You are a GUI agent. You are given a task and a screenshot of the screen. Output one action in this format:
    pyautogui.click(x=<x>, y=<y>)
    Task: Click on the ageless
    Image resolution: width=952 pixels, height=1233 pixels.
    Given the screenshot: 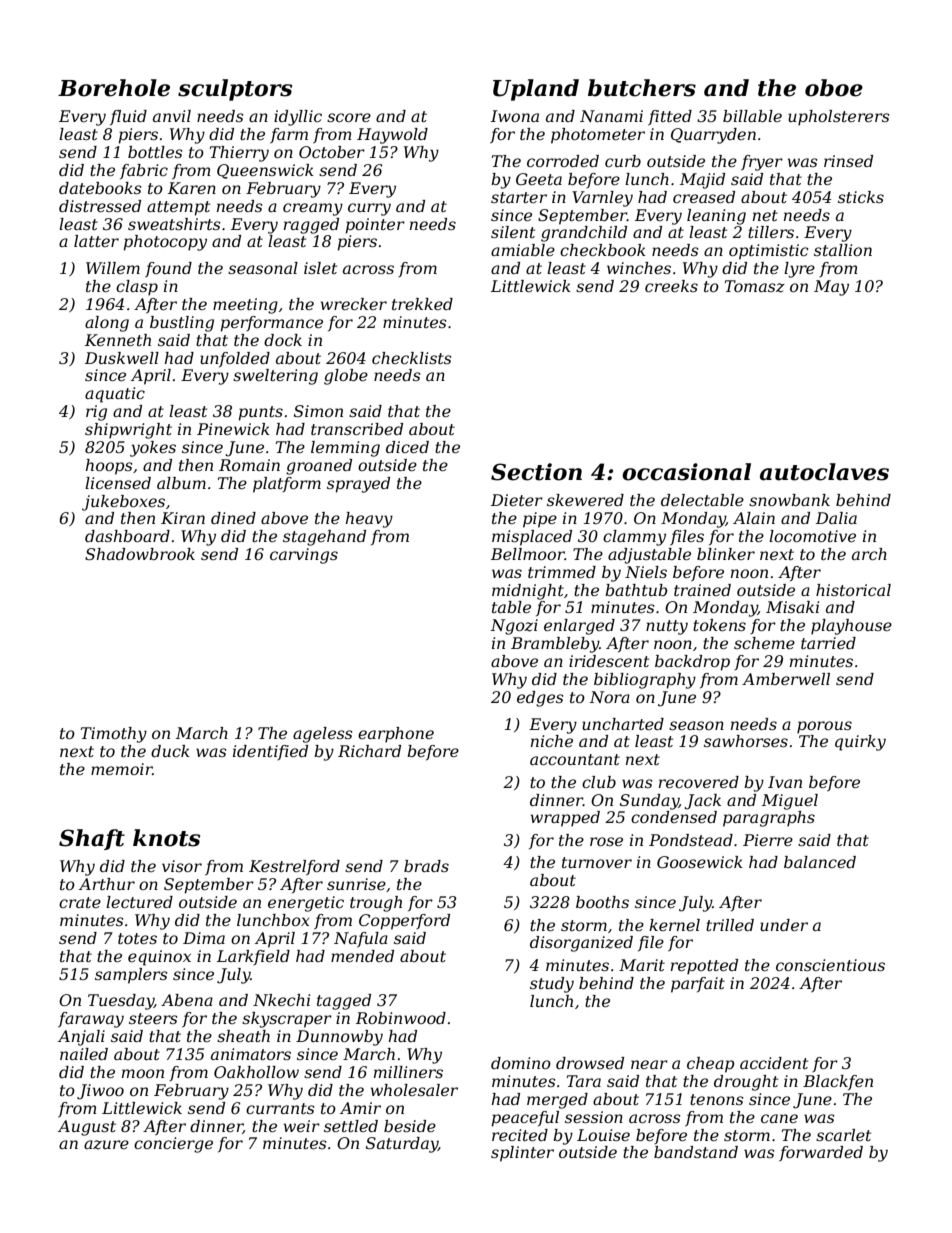 What is the action you would take?
    pyautogui.click(x=323, y=735)
